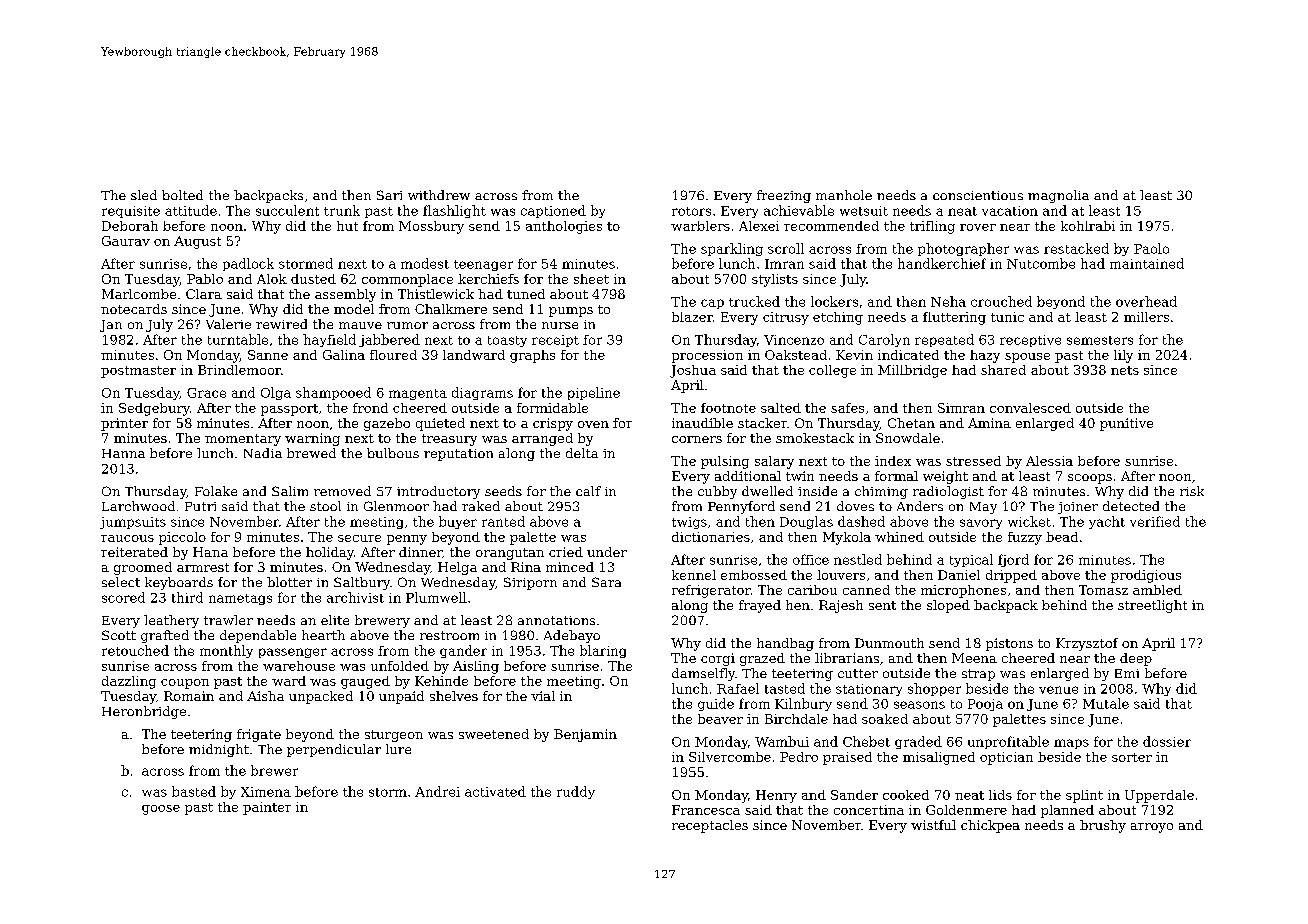 Image resolution: width=1308 pixels, height=924 pixels. Describe the element at coordinates (1152, 606) in the document. I see `streetlight` at that location.
